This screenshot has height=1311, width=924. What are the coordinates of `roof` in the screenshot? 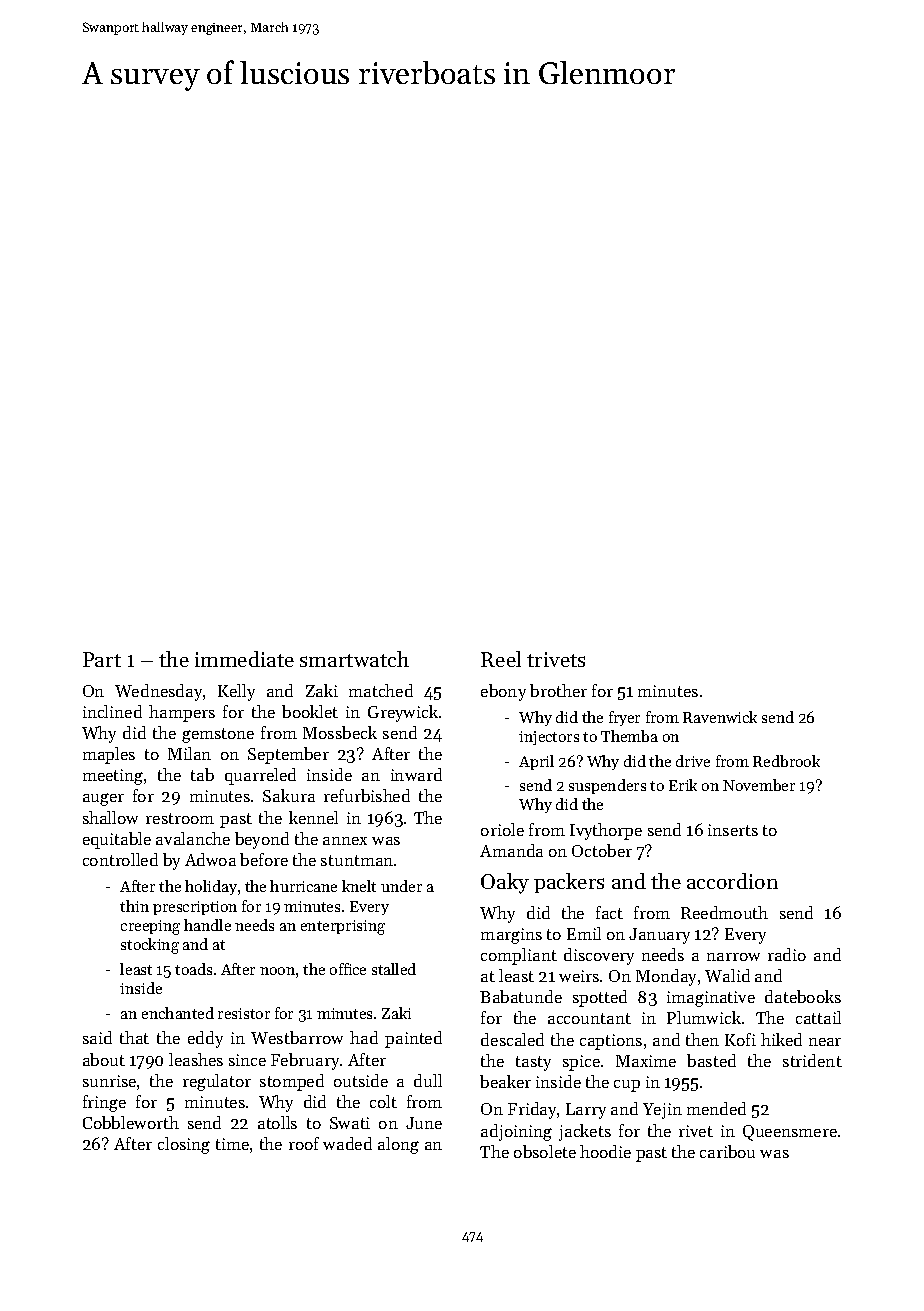 It's located at (304, 1143).
